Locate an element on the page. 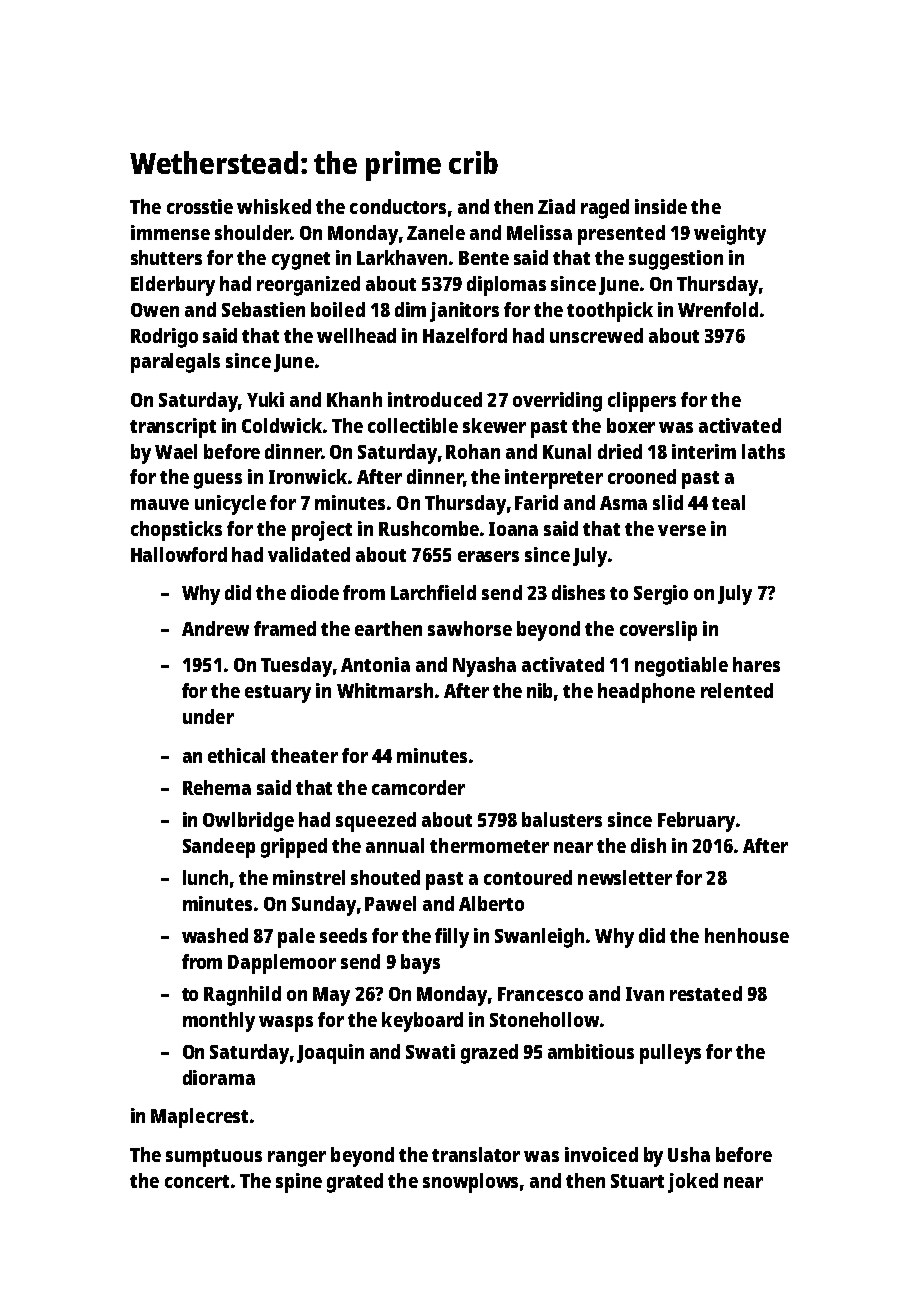 The image size is (924, 1311). conductors is located at coordinates (398, 206).
